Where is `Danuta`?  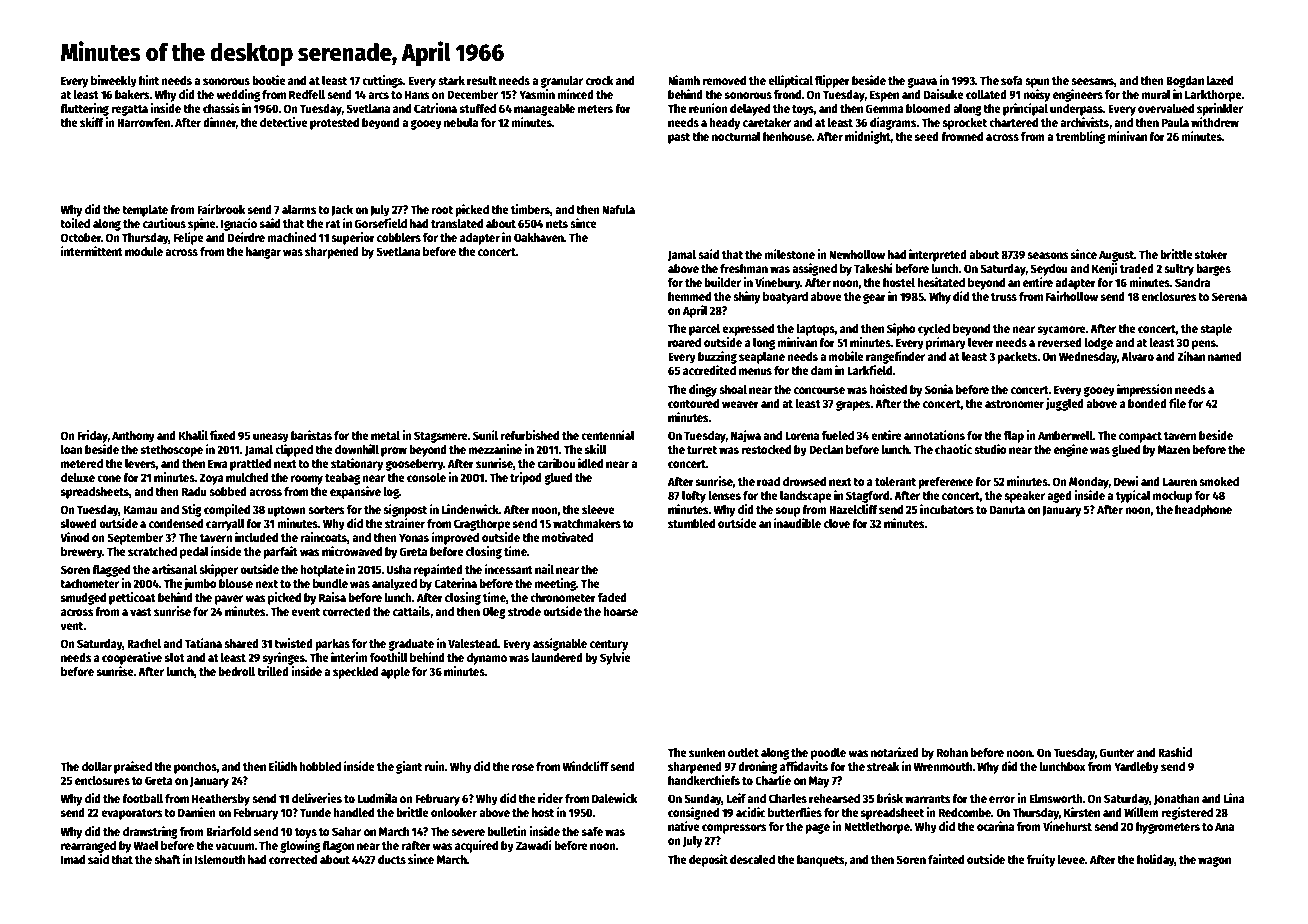
Danuta is located at coordinates (1007, 509).
